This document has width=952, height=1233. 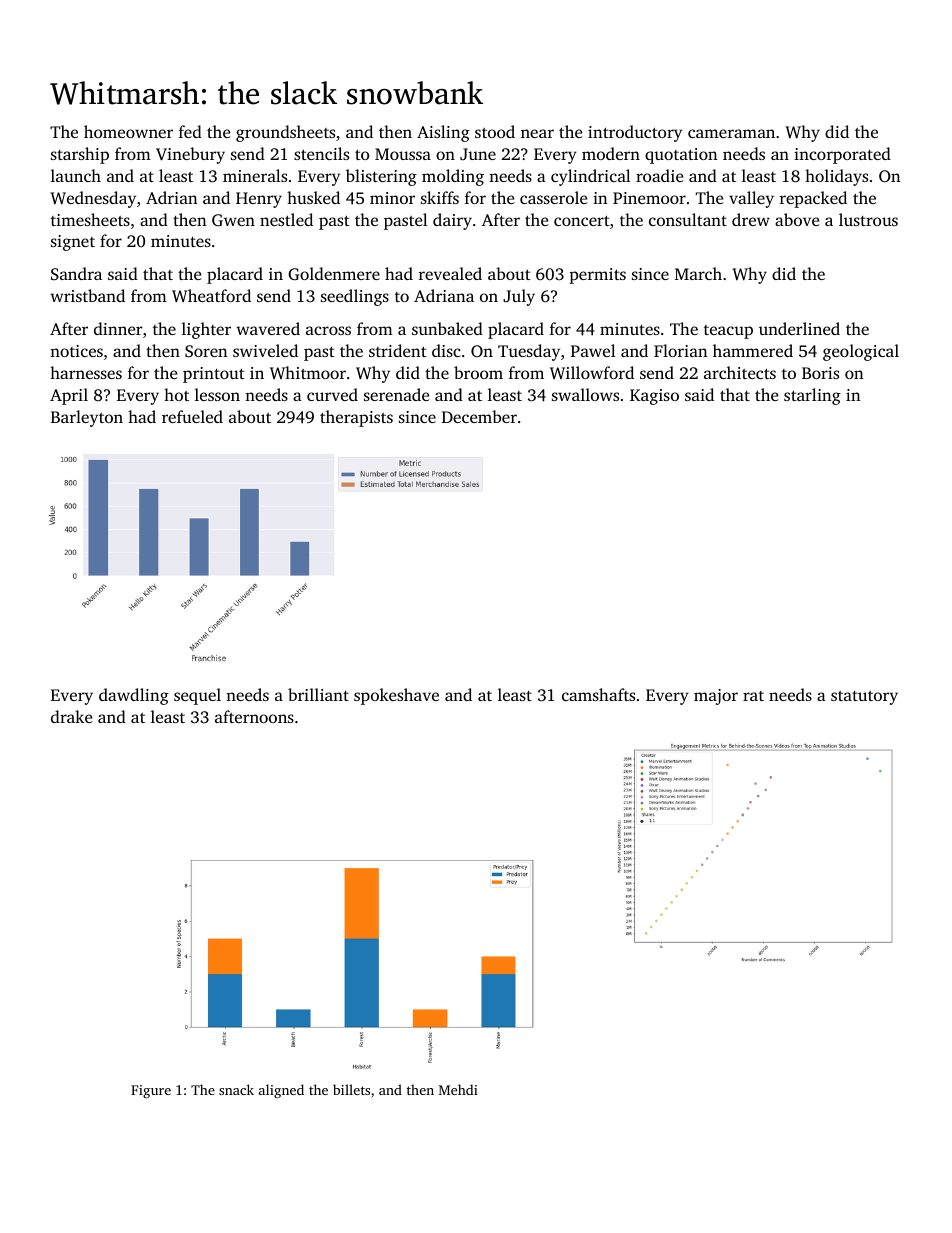 I want to click on minor, so click(x=392, y=198).
